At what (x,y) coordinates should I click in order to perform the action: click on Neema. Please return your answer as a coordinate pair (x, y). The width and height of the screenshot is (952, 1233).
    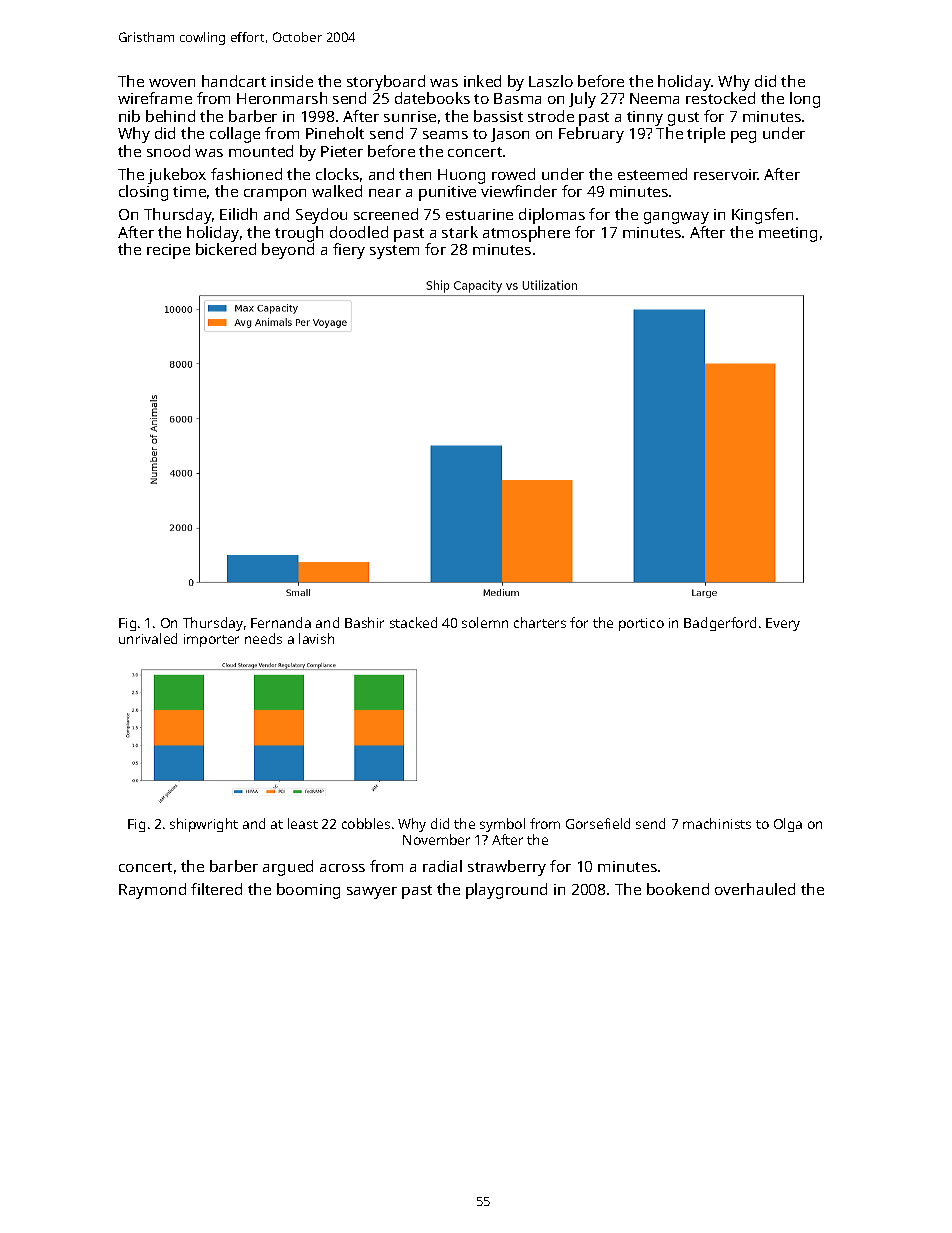
    Looking at the image, I should click on (654, 98).
